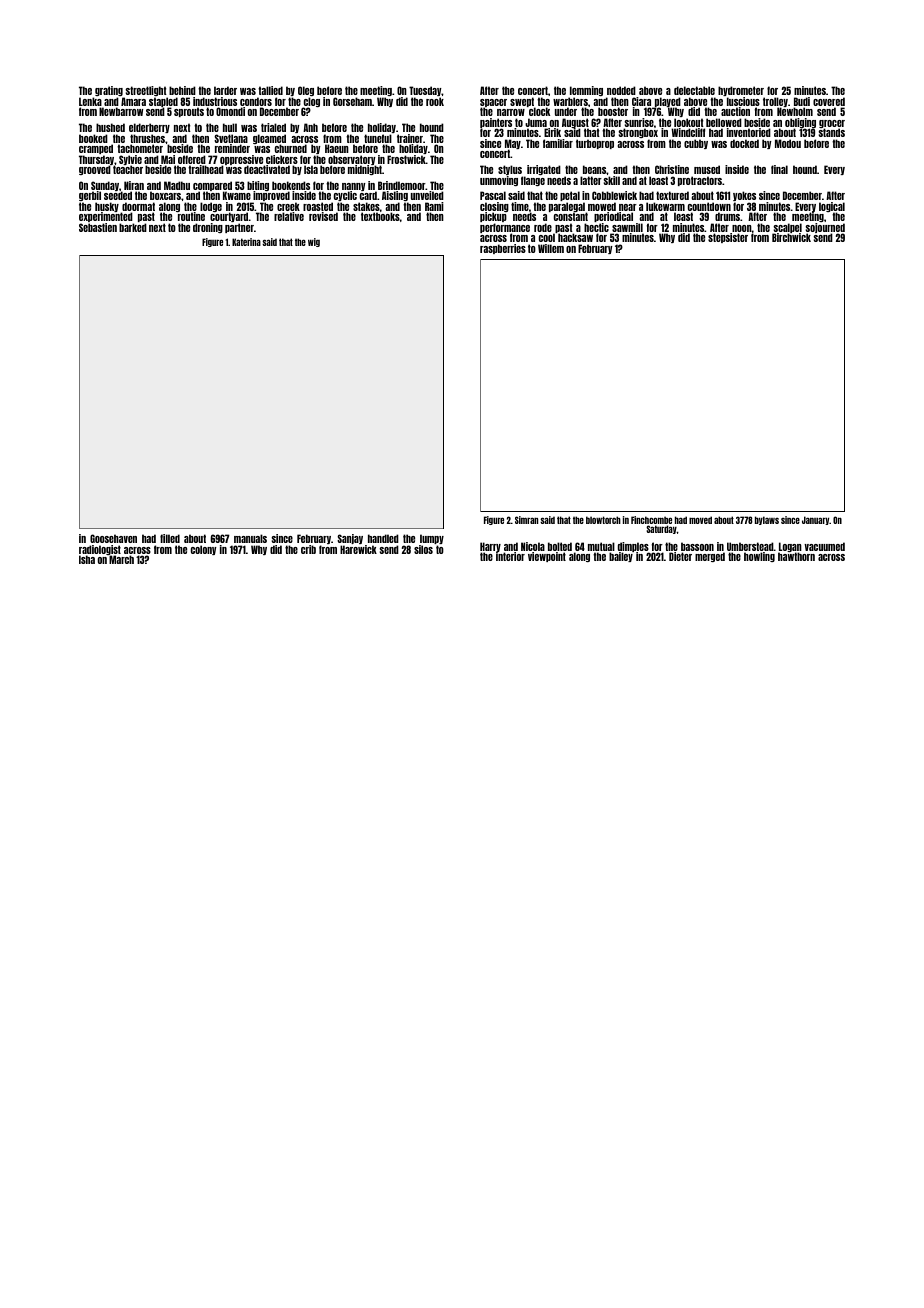 This screenshot has height=1308, width=924. Describe the element at coordinates (816, 520) in the screenshot. I see `January` at that location.
